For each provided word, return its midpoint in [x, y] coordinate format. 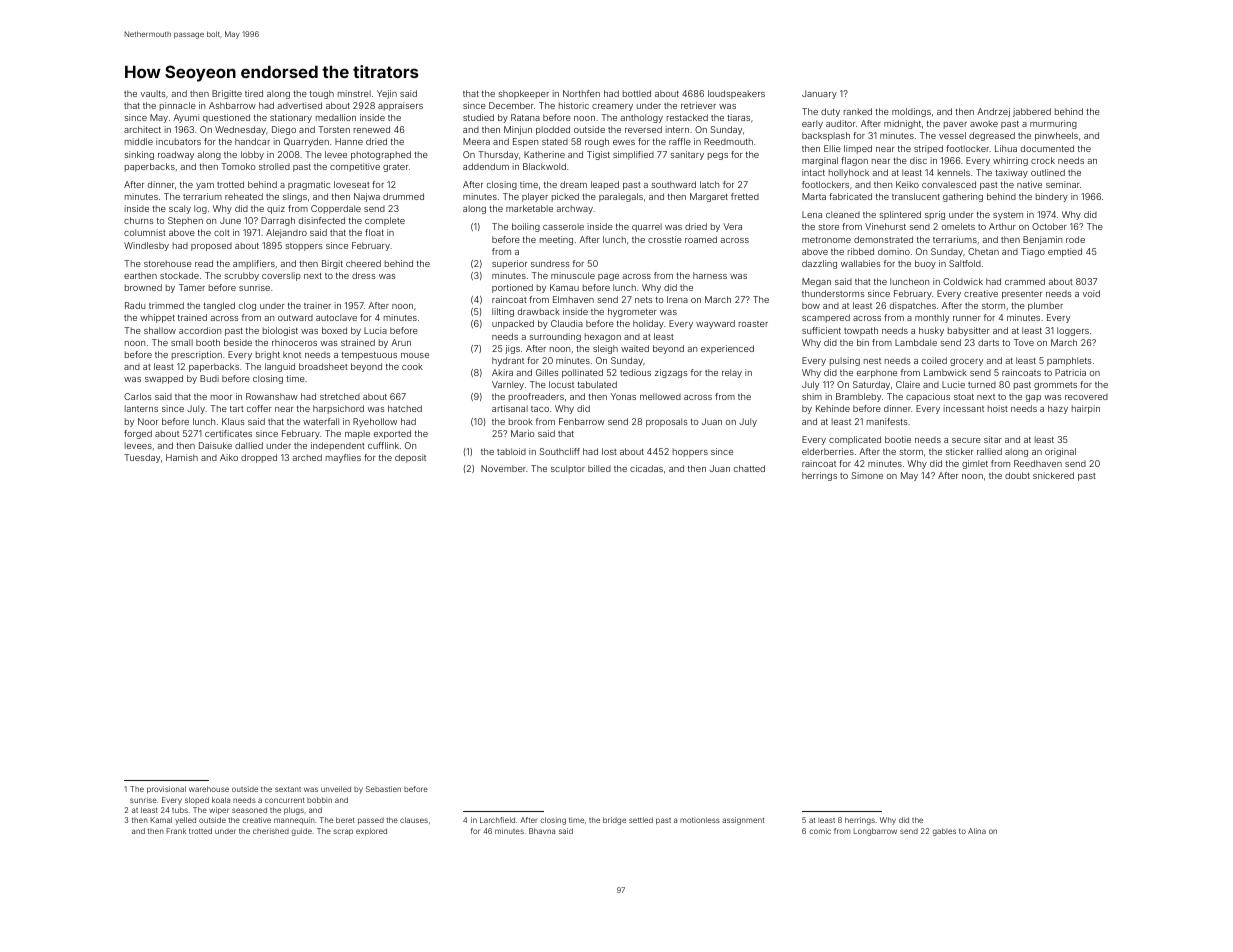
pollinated [582, 373]
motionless [700, 820]
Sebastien [383, 789]
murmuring [1053, 124]
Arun [401, 342]
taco [540, 409]
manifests [887, 421]
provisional [166, 790]
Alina [977, 831]
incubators [178, 141]
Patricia [1070, 372]
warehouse [209, 789]
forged [138, 434]
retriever [698, 105]
